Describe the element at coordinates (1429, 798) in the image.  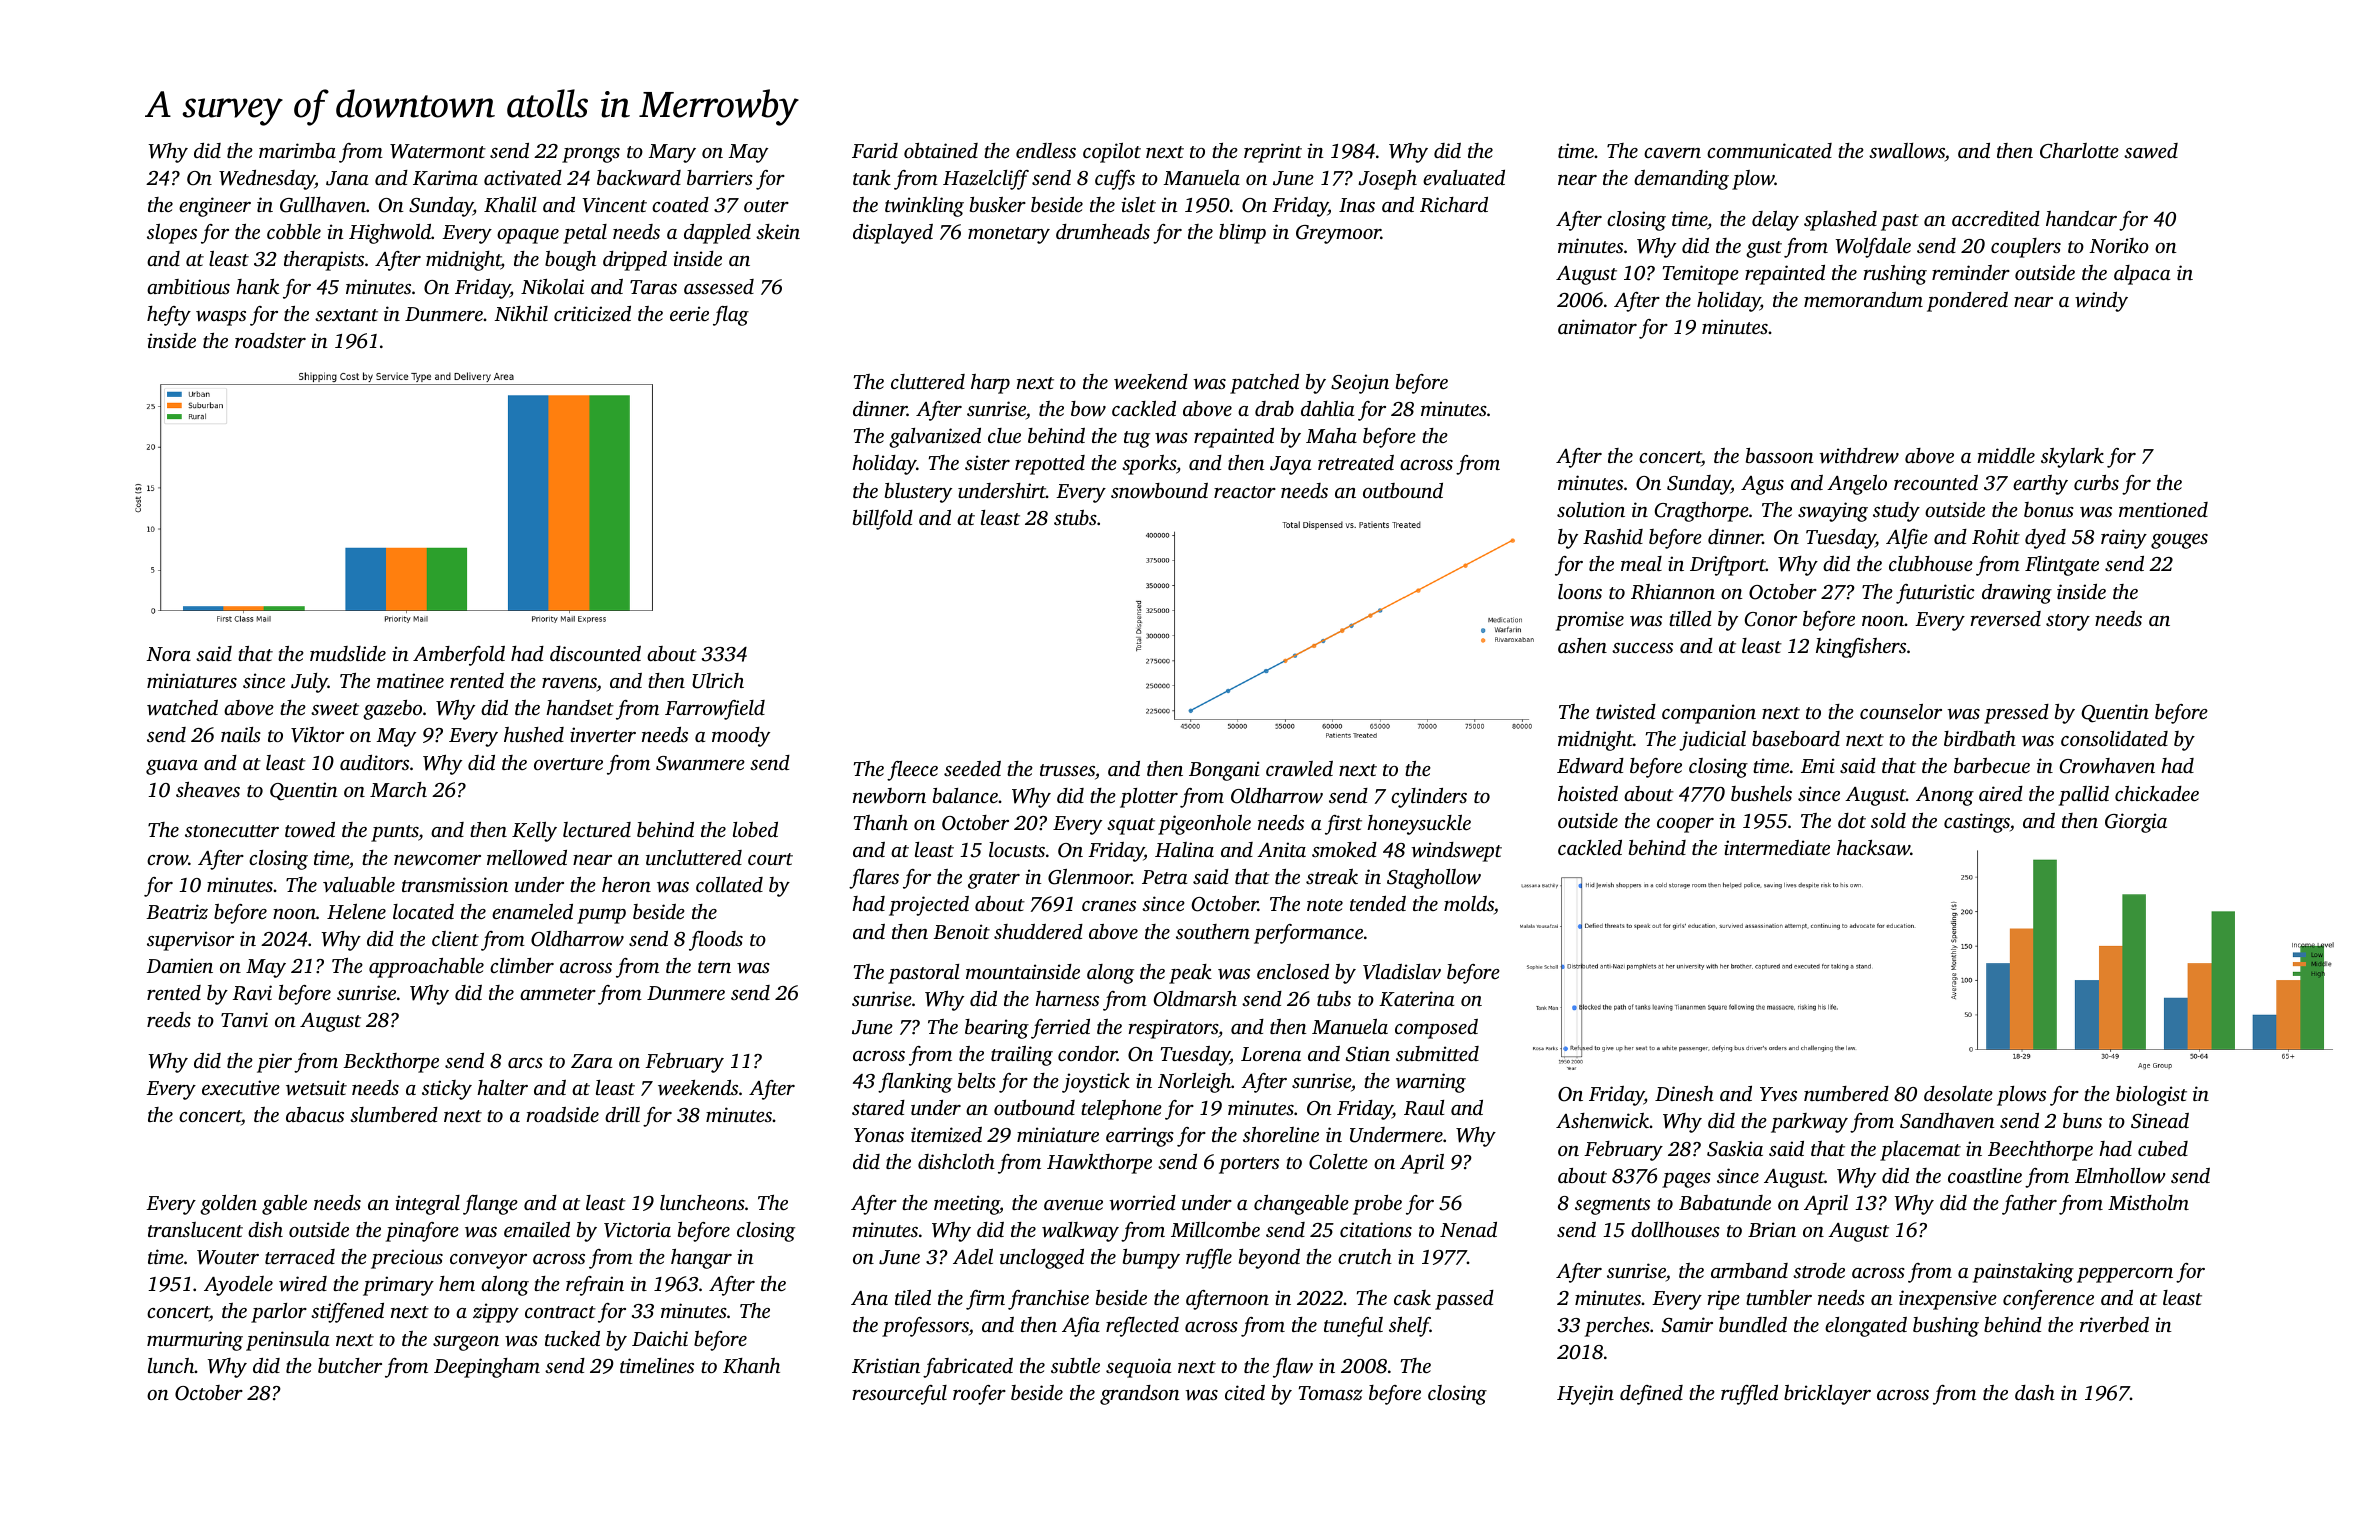
I see `cylinders` at that location.
